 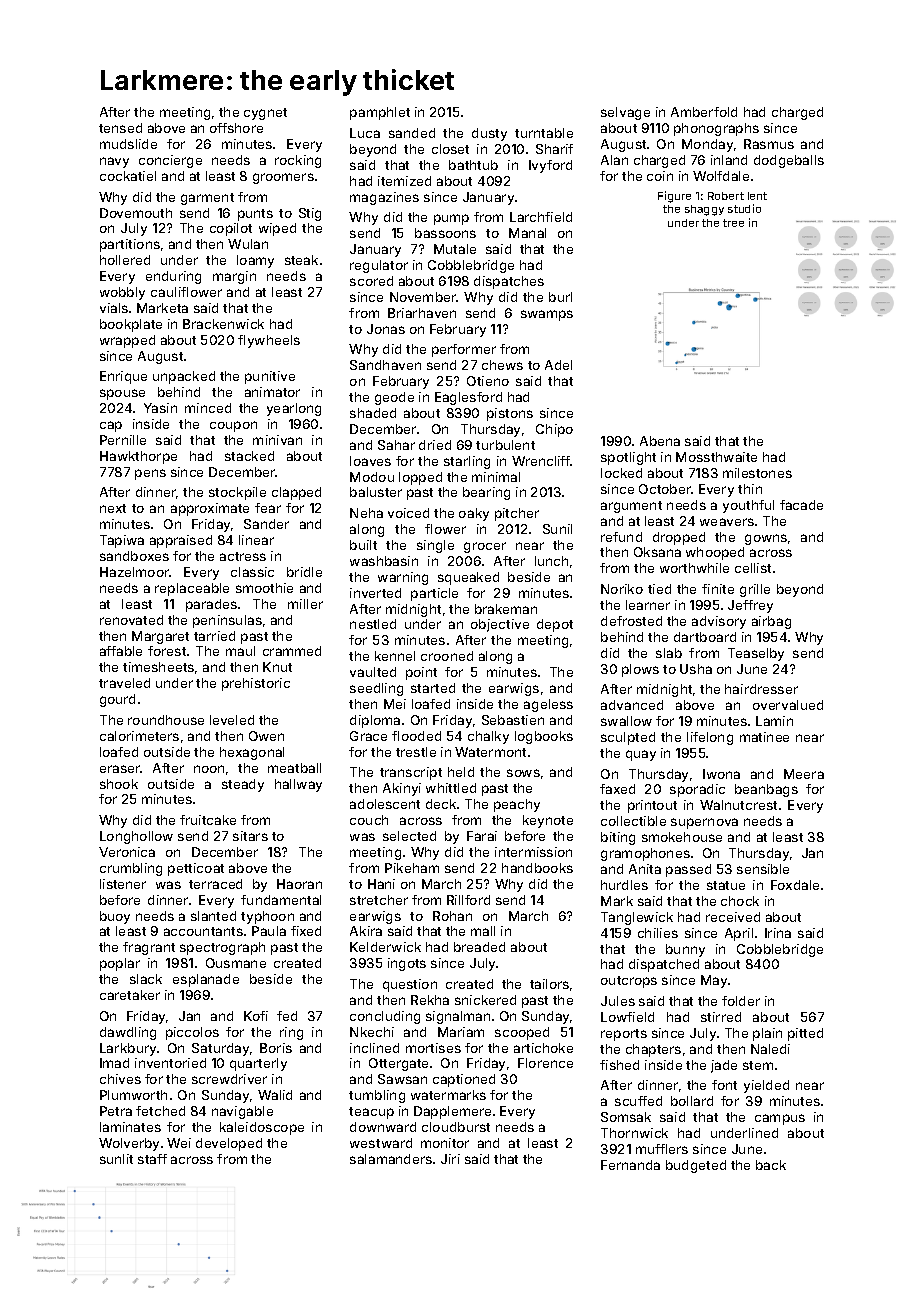 What do you see at coordinates (641, 755) in the screenshot?
I see `quay` at bounding box center [641, 755].
